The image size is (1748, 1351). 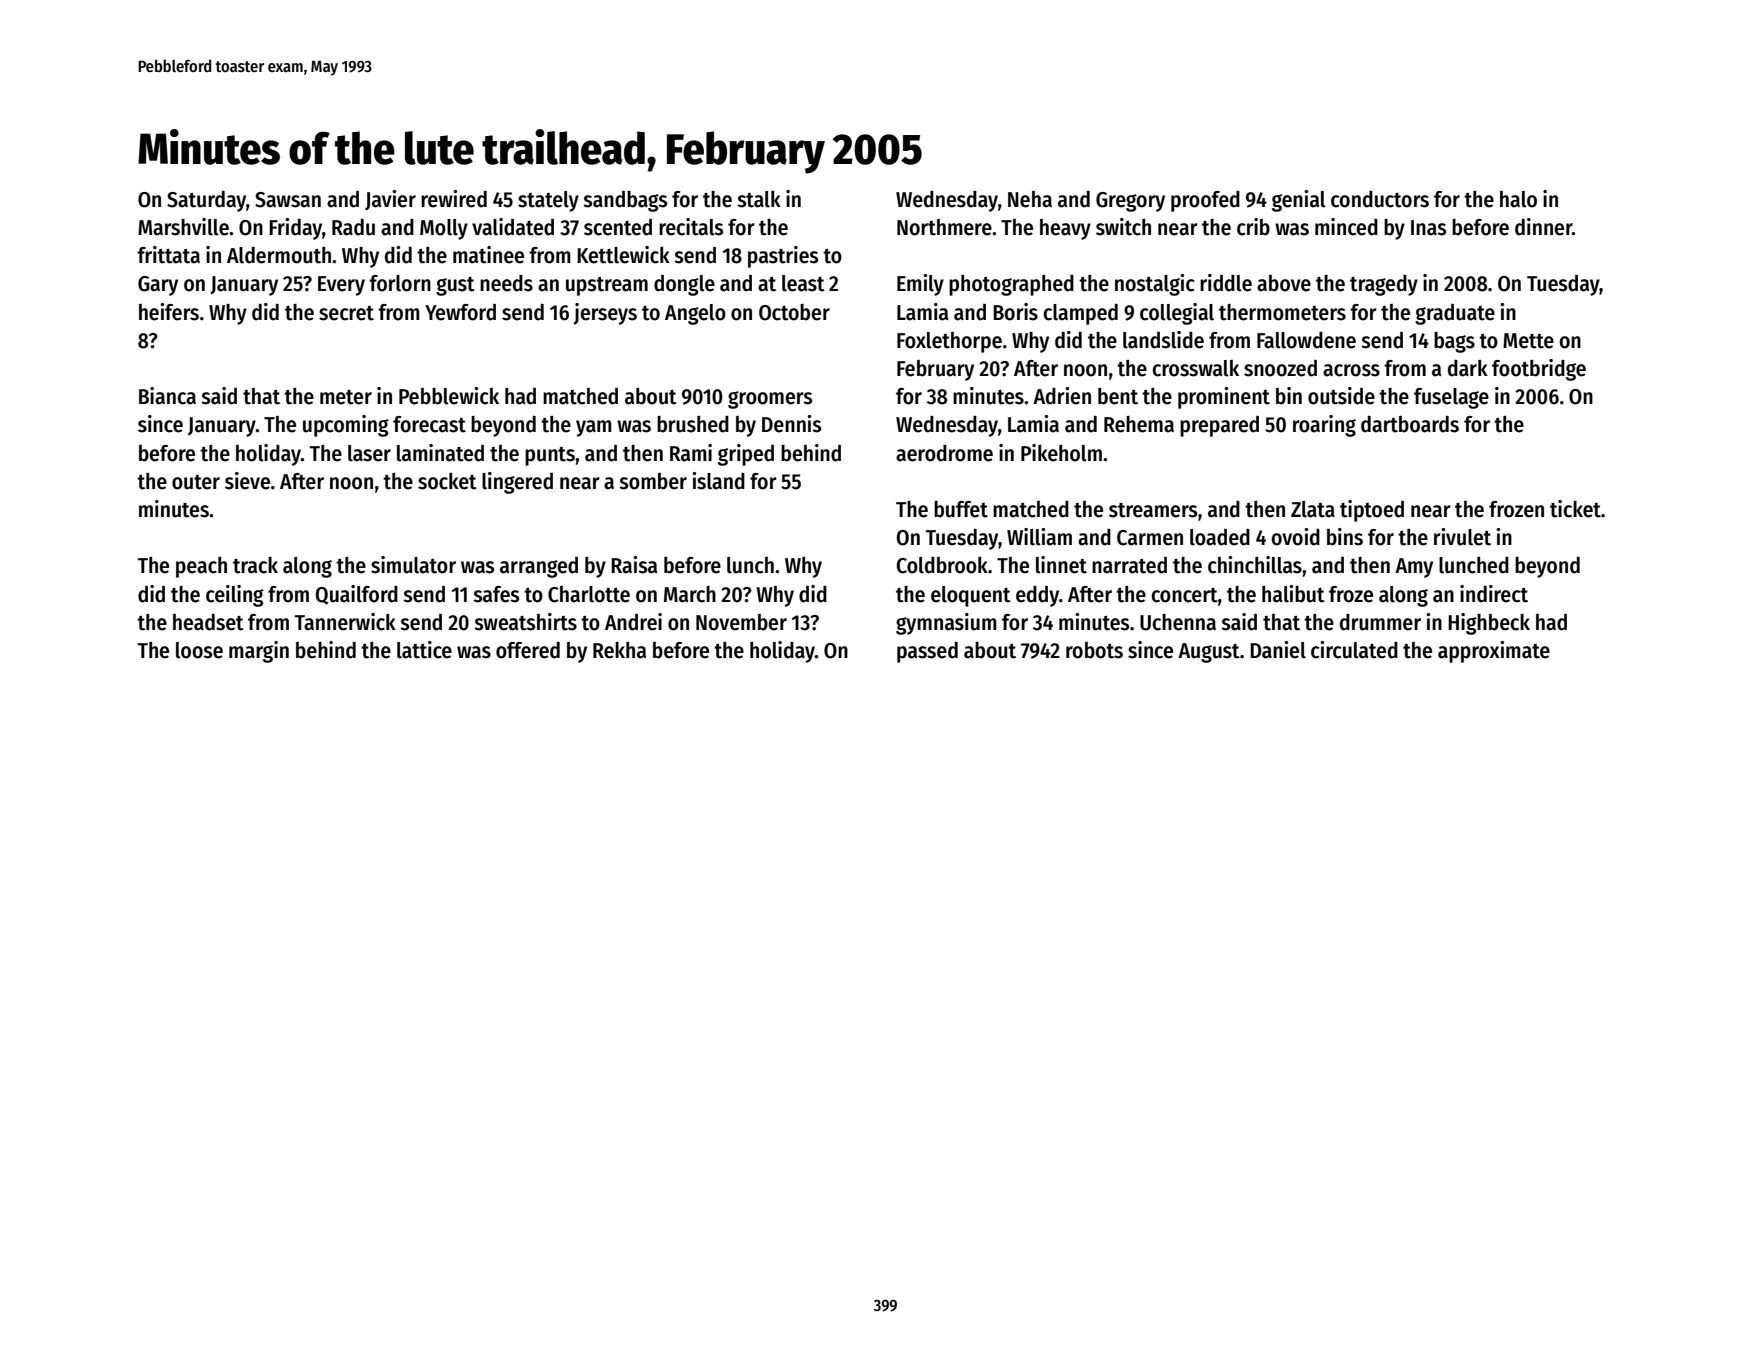 I want to click on socket, so click(x=447, y=481).
